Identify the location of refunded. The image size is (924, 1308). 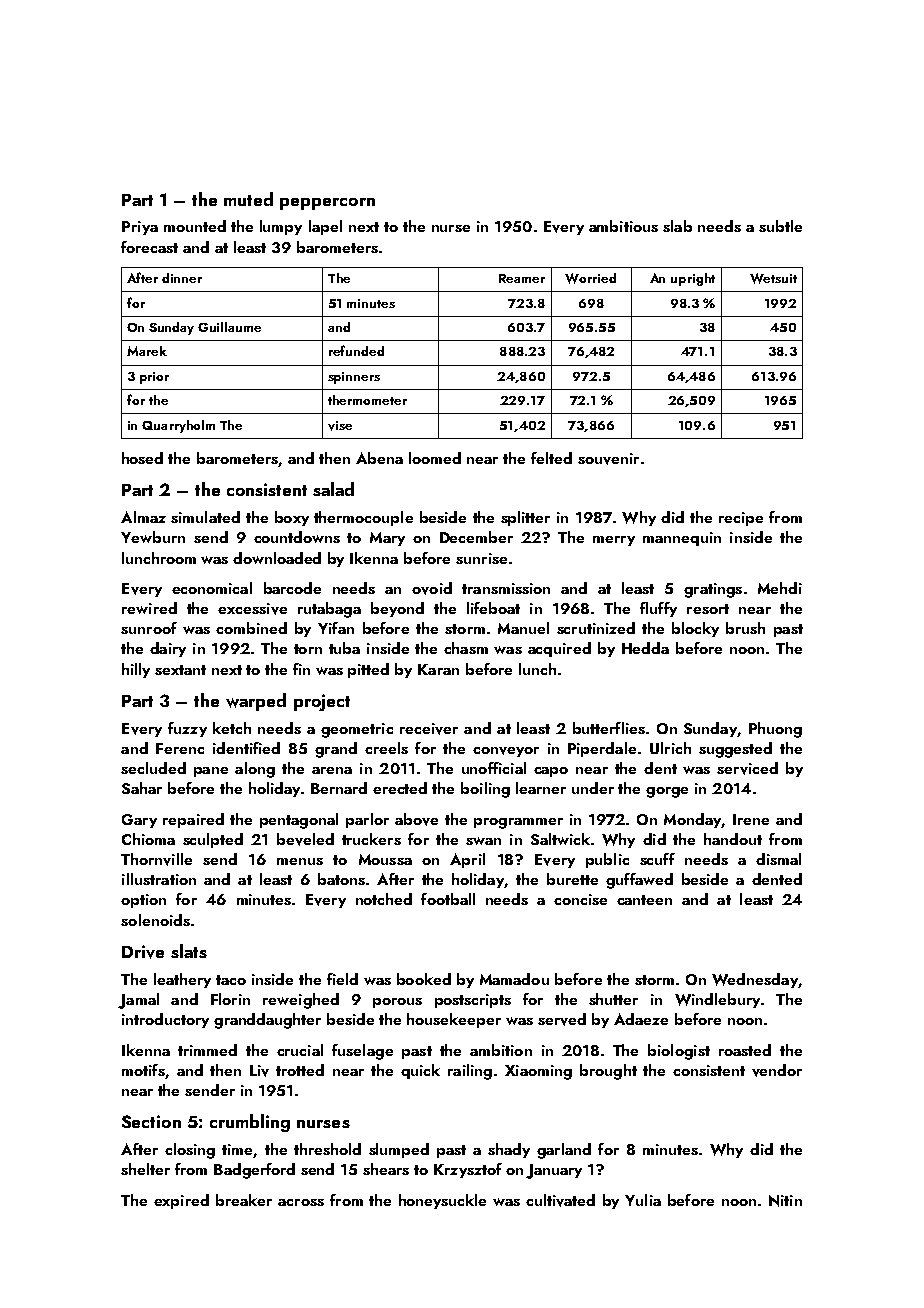
(356, 350).
